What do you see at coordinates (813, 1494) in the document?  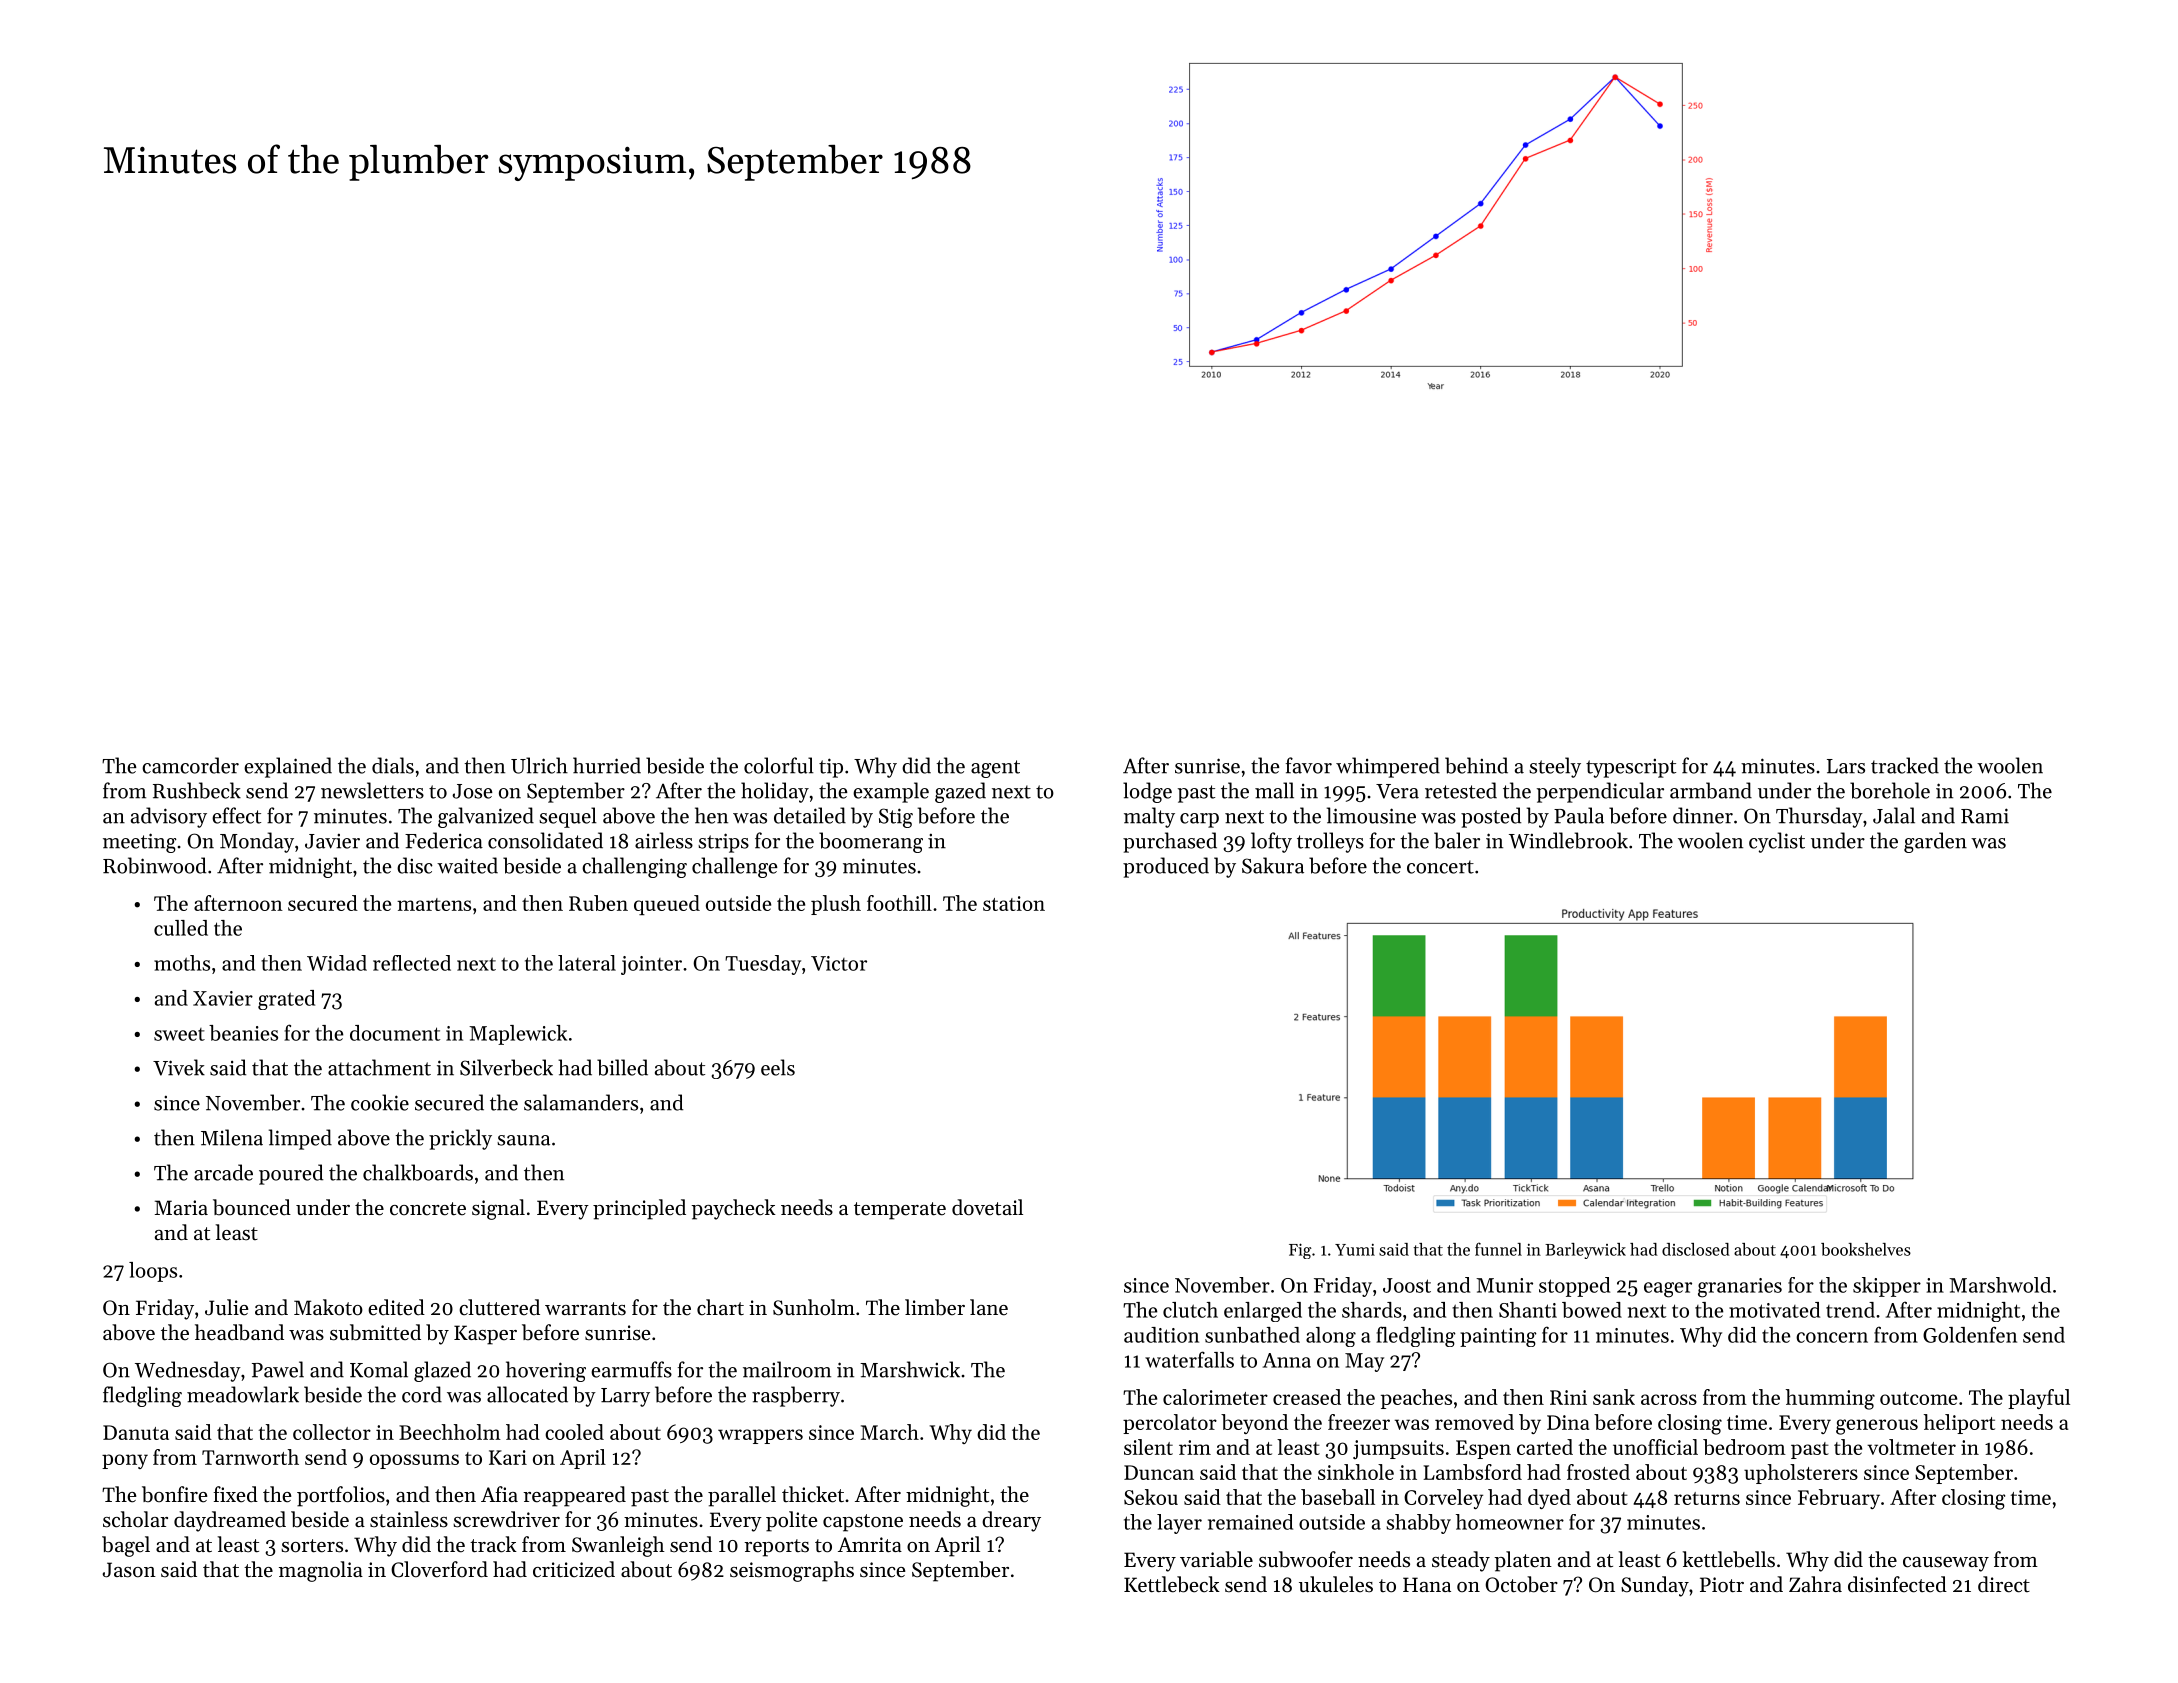 I see `thicket` at bounding box center [813, 1494].
